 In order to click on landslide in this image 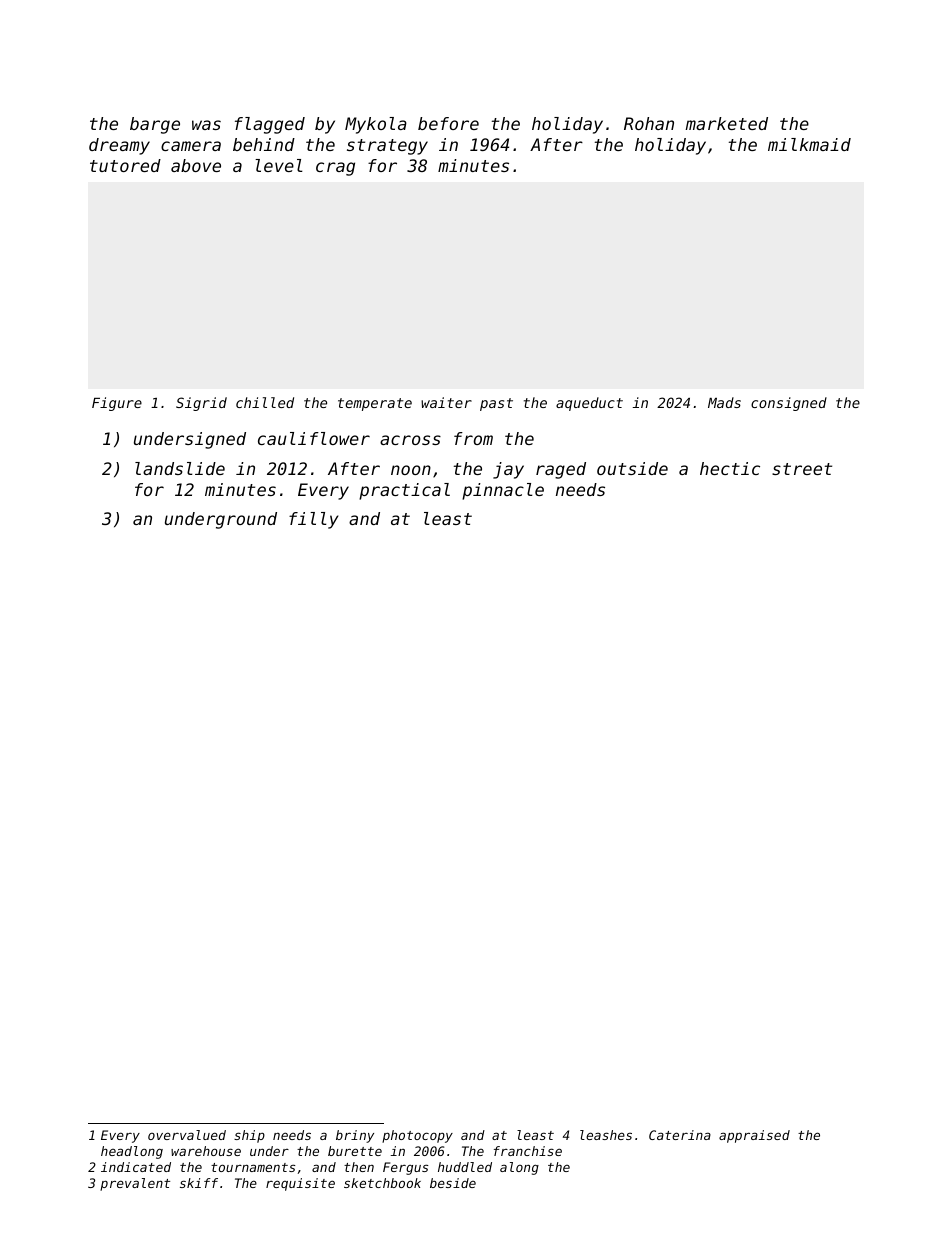, I will do `click(180, 468)`.
